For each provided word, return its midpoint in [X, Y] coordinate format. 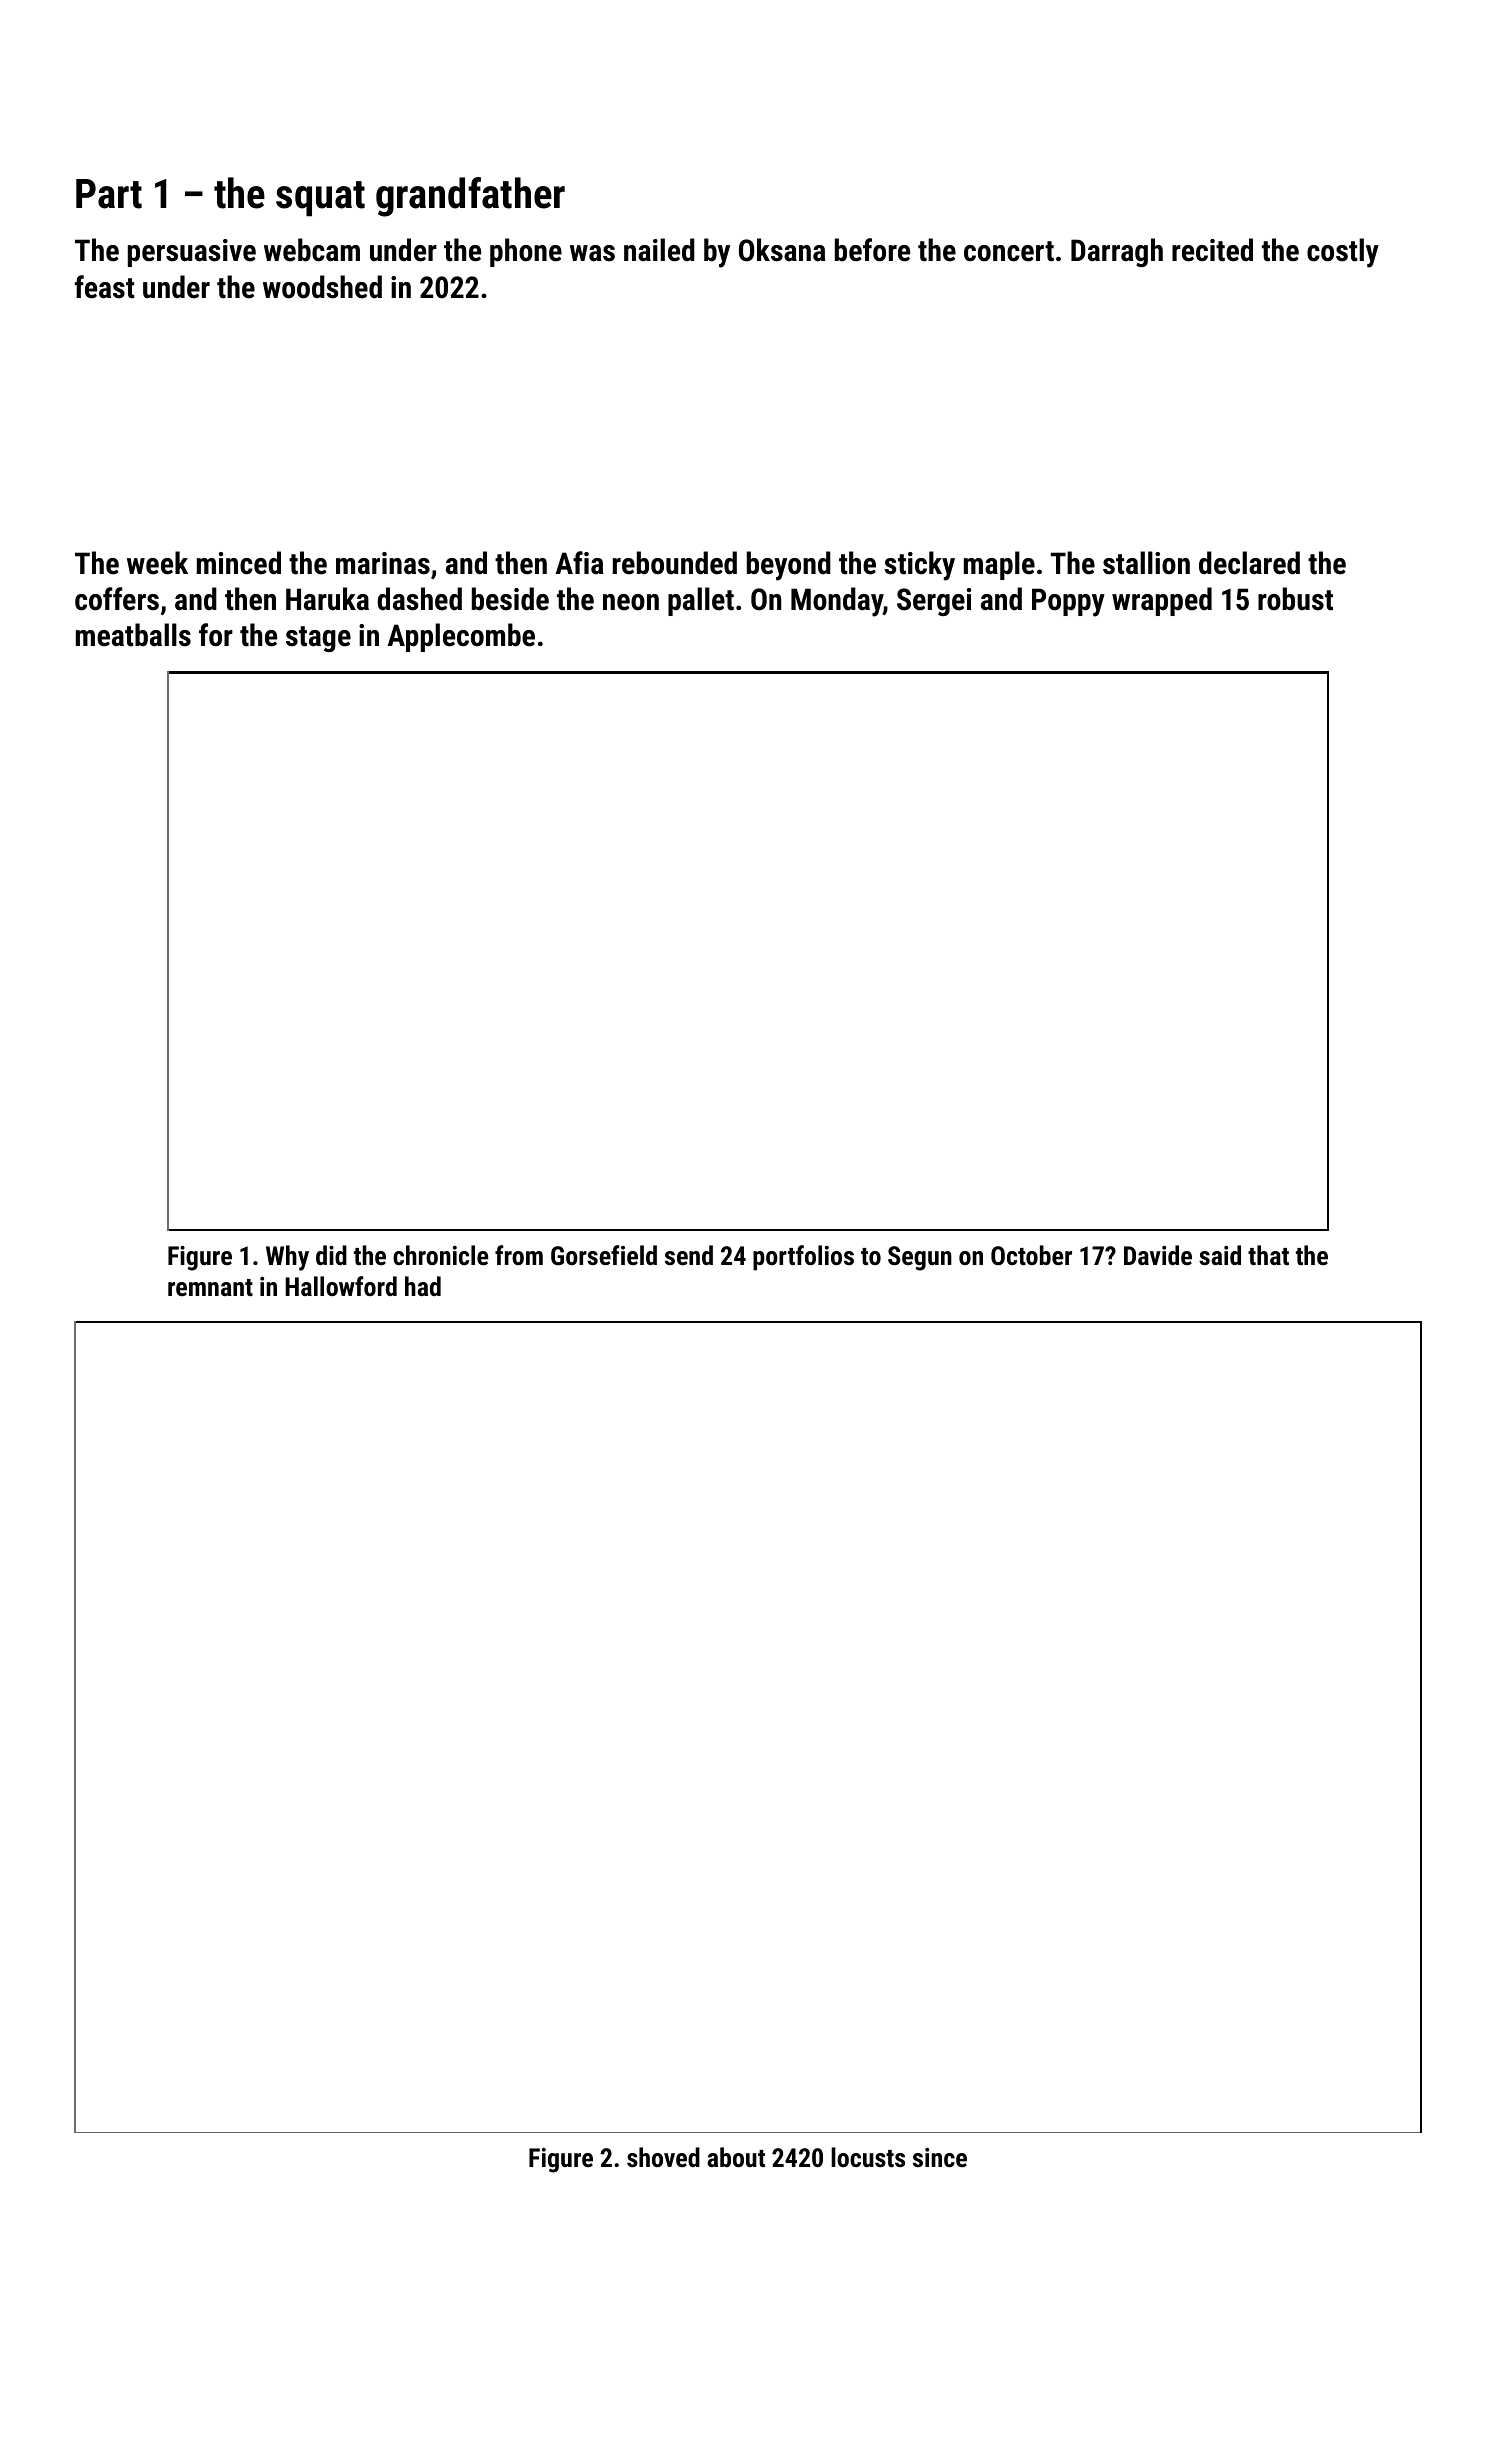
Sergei [934, 602]
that [1268, 1255]
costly [1343, 253]
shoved [663, 2157]
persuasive [192, 253]
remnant [210, 1287]
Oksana [782, 250]
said [1220, 1255]
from [519, 1255]
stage [318, 639]
